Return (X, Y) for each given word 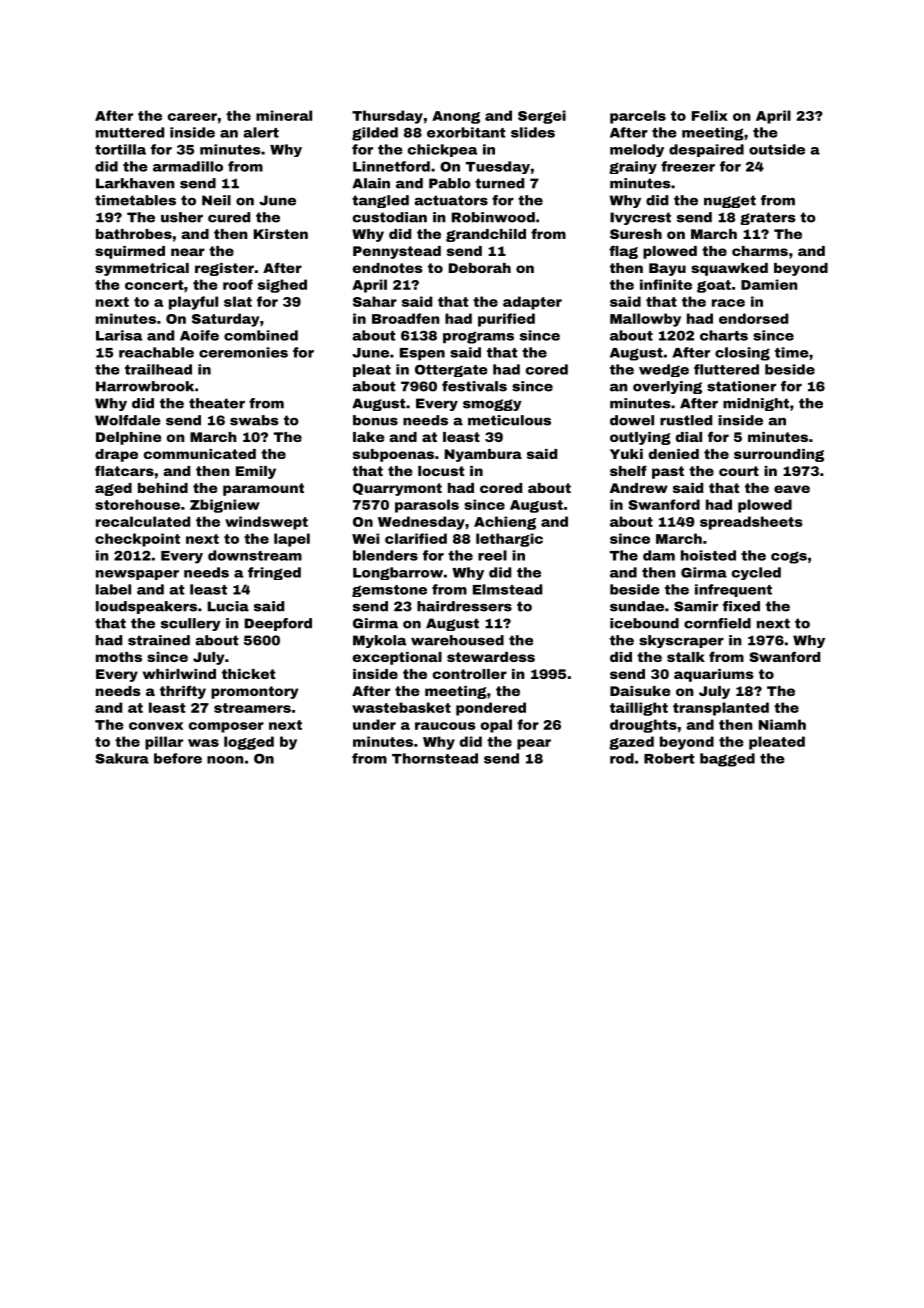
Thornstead (435, 758)
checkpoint (137, 540)
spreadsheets (751, 523)
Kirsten (281, 234)
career (192, 117)
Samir (696, 606)
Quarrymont (397, 489)
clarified (416, 538)
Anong (456, 117)
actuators (451, 200)
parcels (638, 117)
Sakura (122, 758)
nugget (730, 201)
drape (116, 455)
